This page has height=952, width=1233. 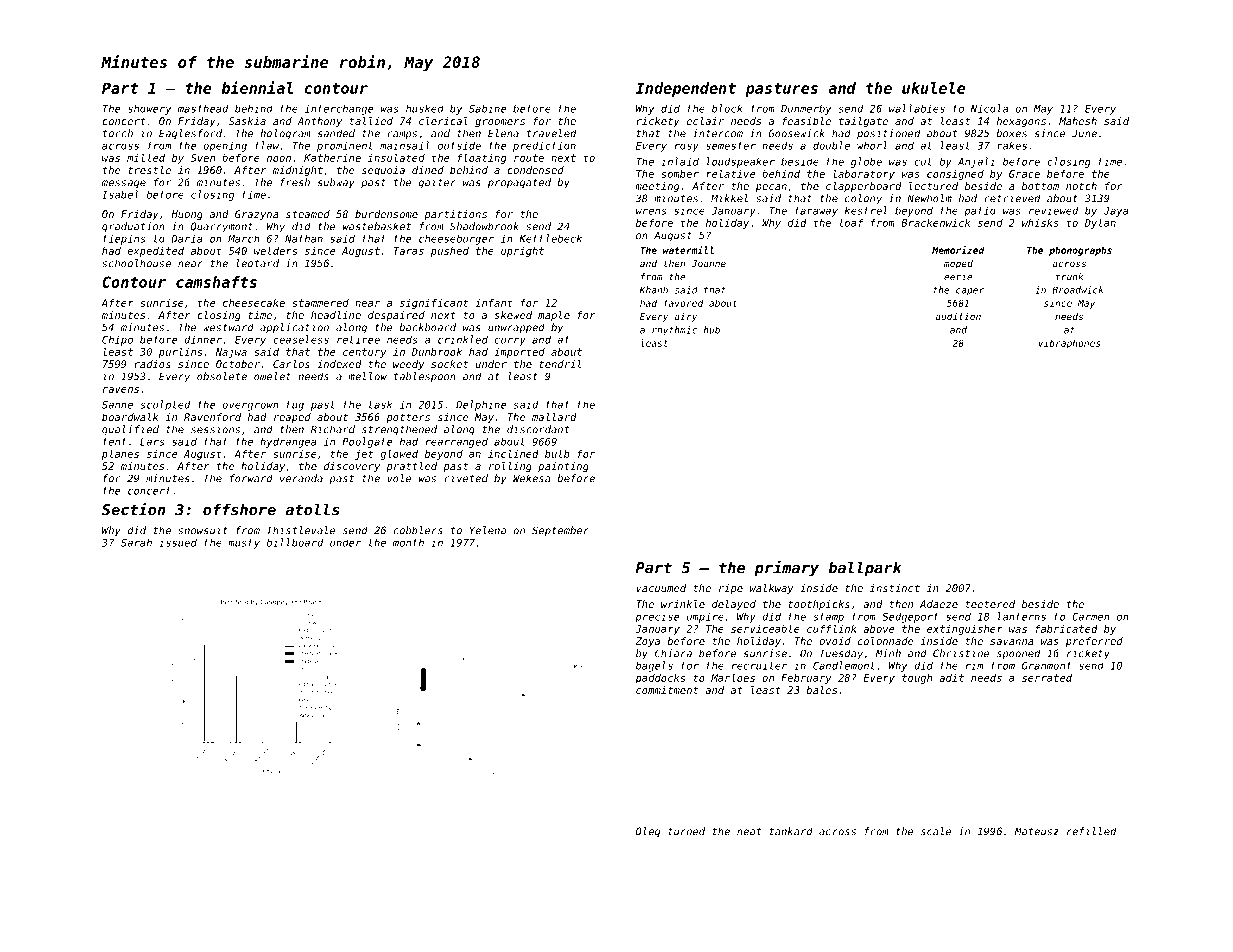 What do you see at coordinates (1024, 174) in the page?
I see `Grace` at bounding box center [1024, 174].
